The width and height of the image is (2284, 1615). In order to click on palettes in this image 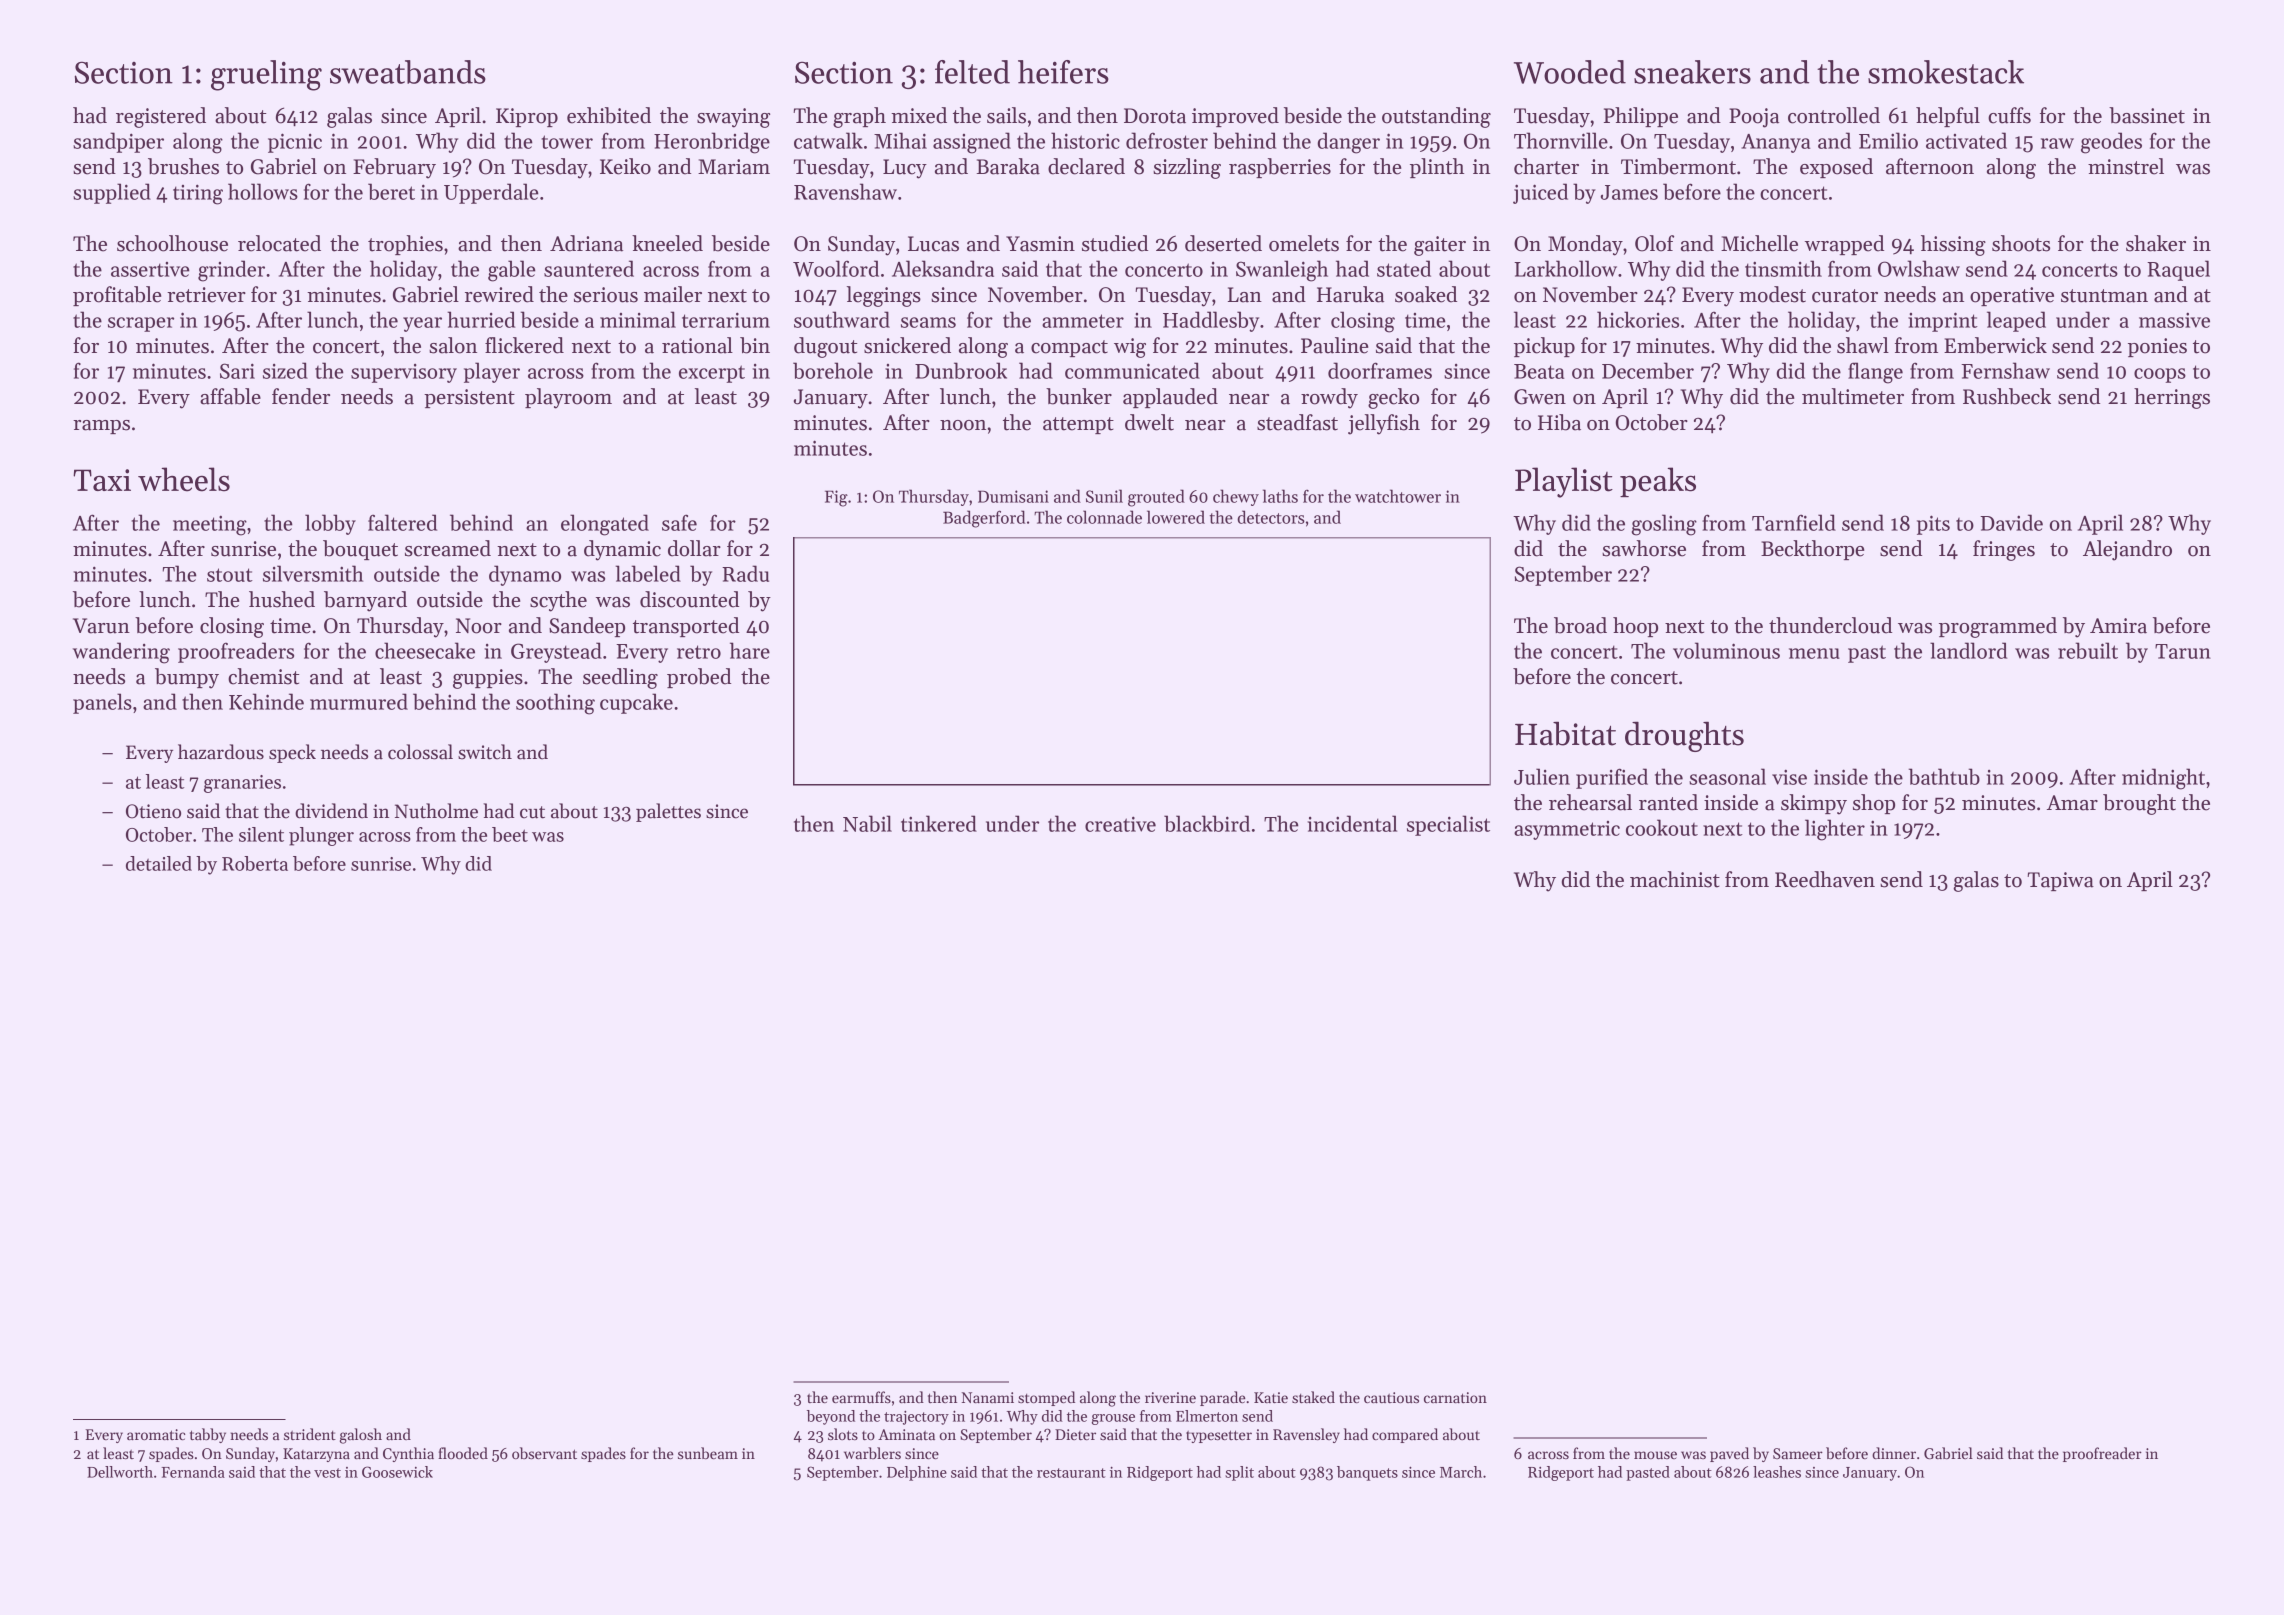, I will do `click(668, 812)`.
